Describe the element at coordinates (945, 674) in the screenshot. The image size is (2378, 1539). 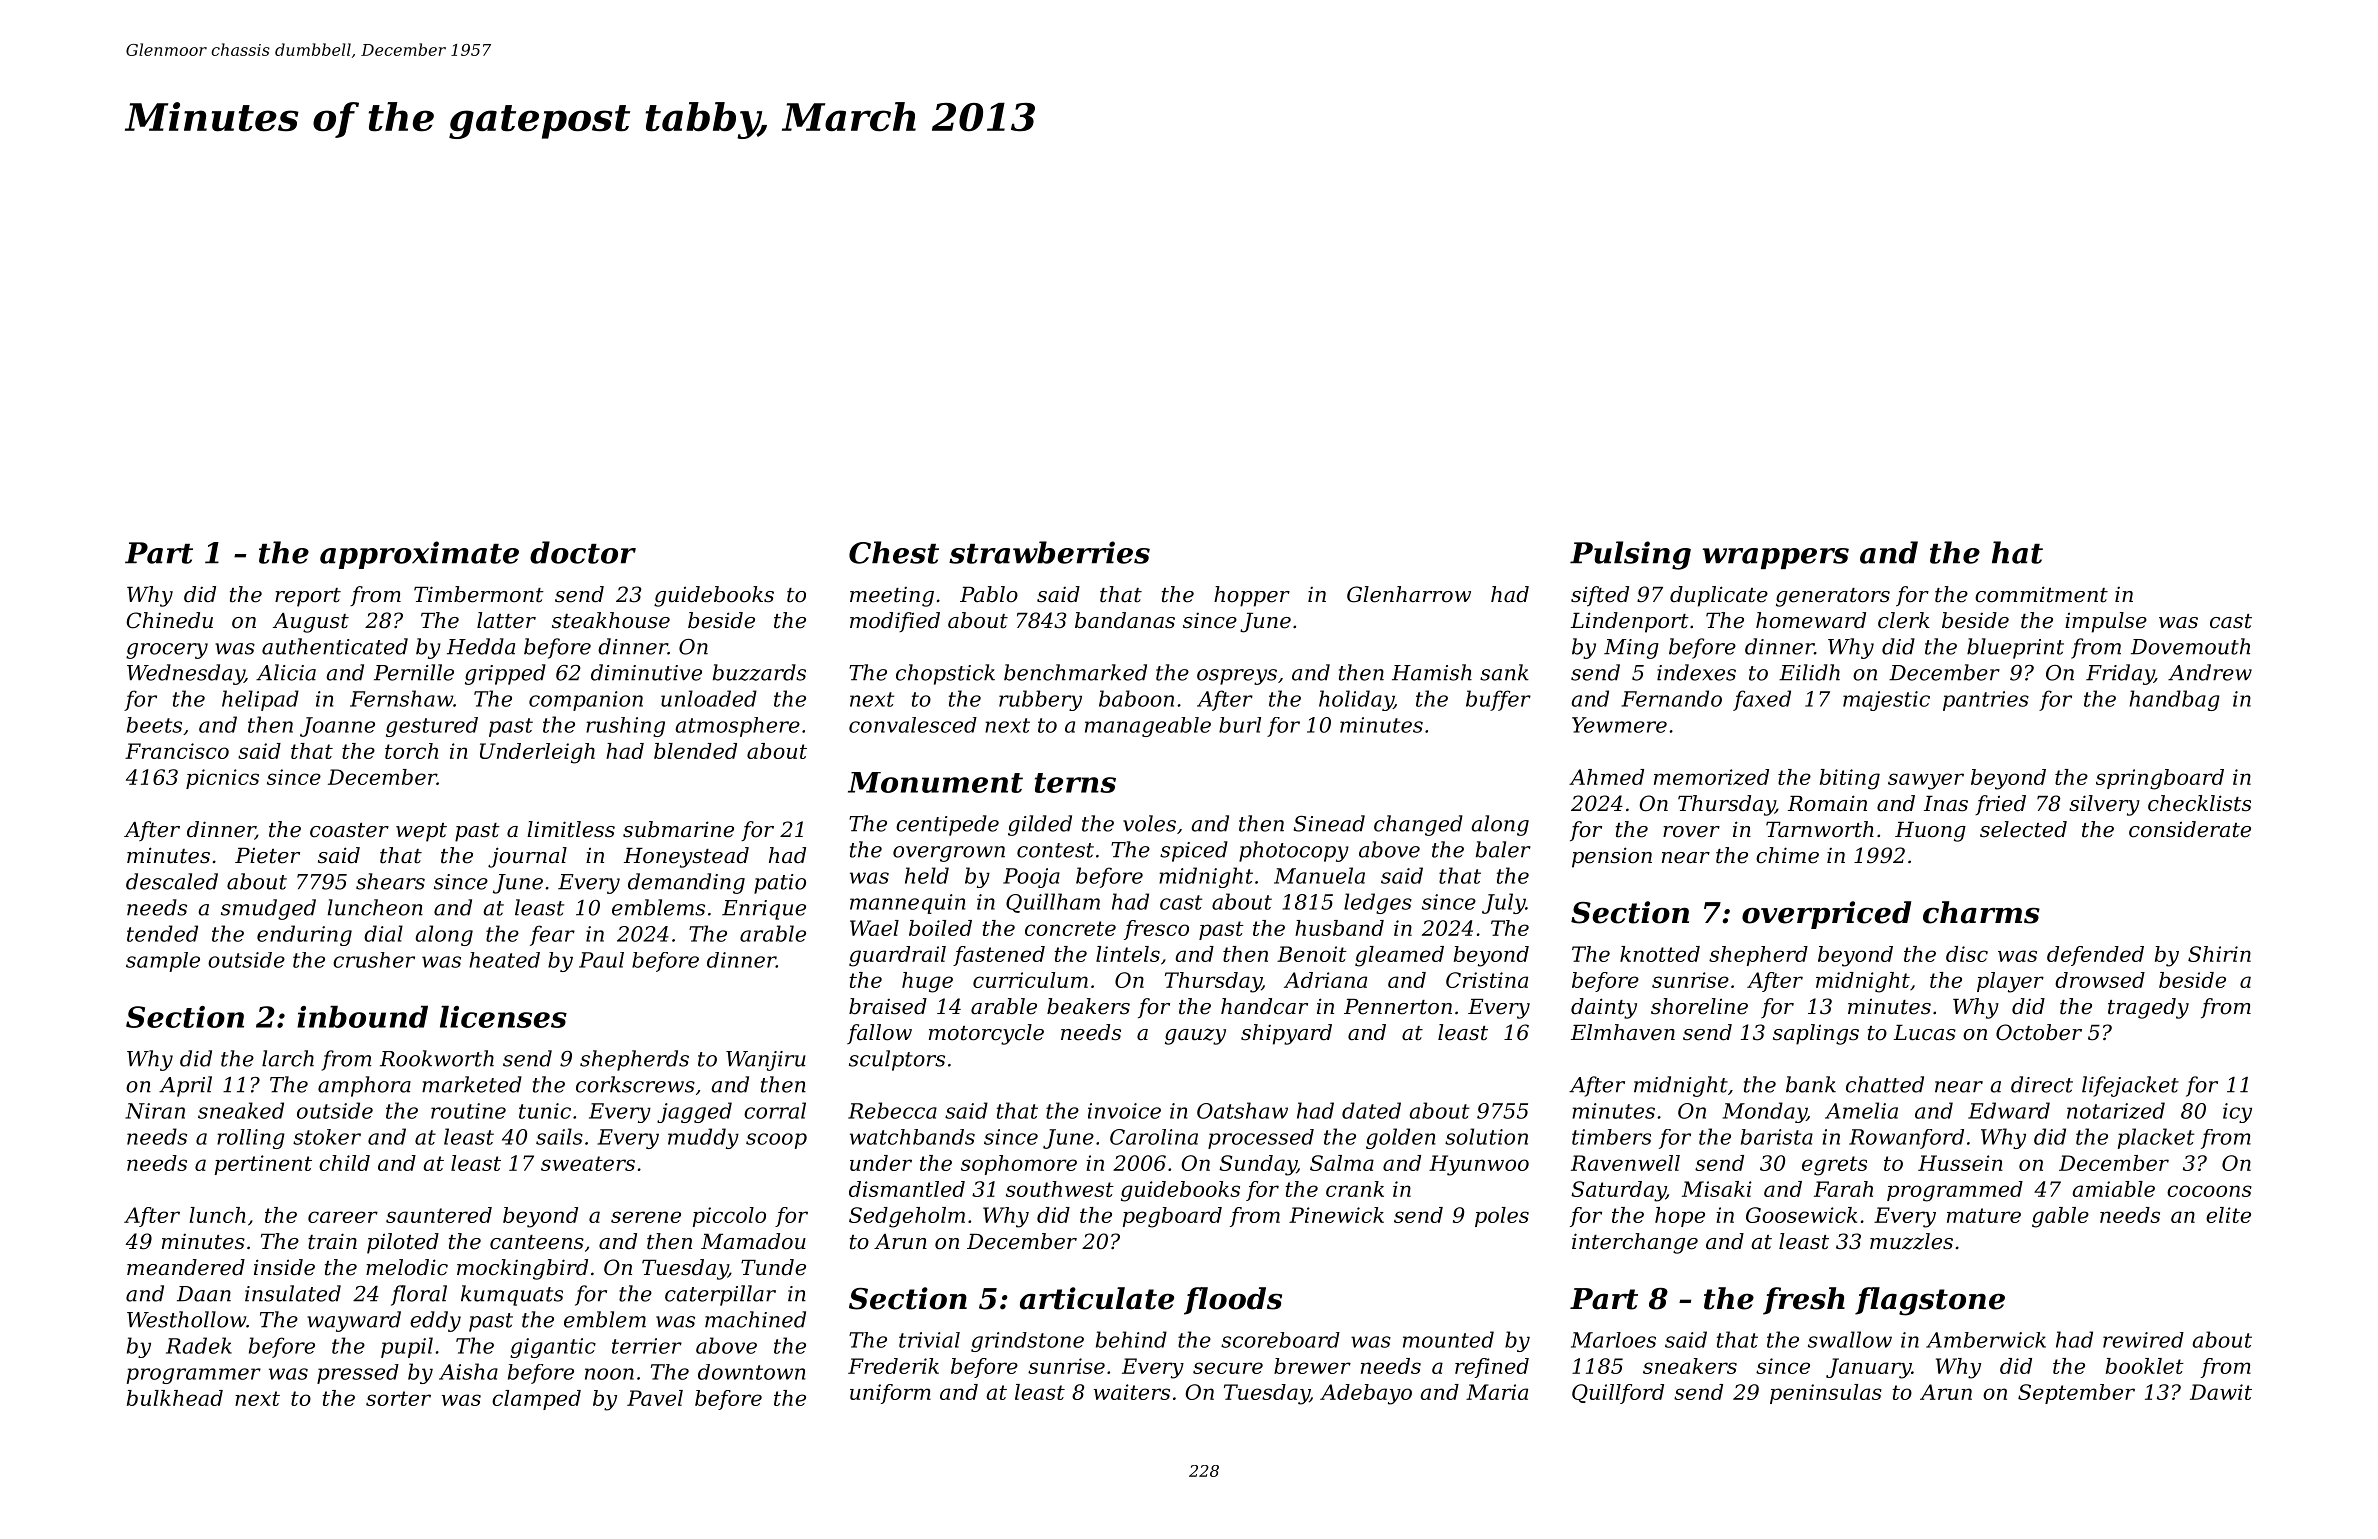
I see `chopstick` at that location.
